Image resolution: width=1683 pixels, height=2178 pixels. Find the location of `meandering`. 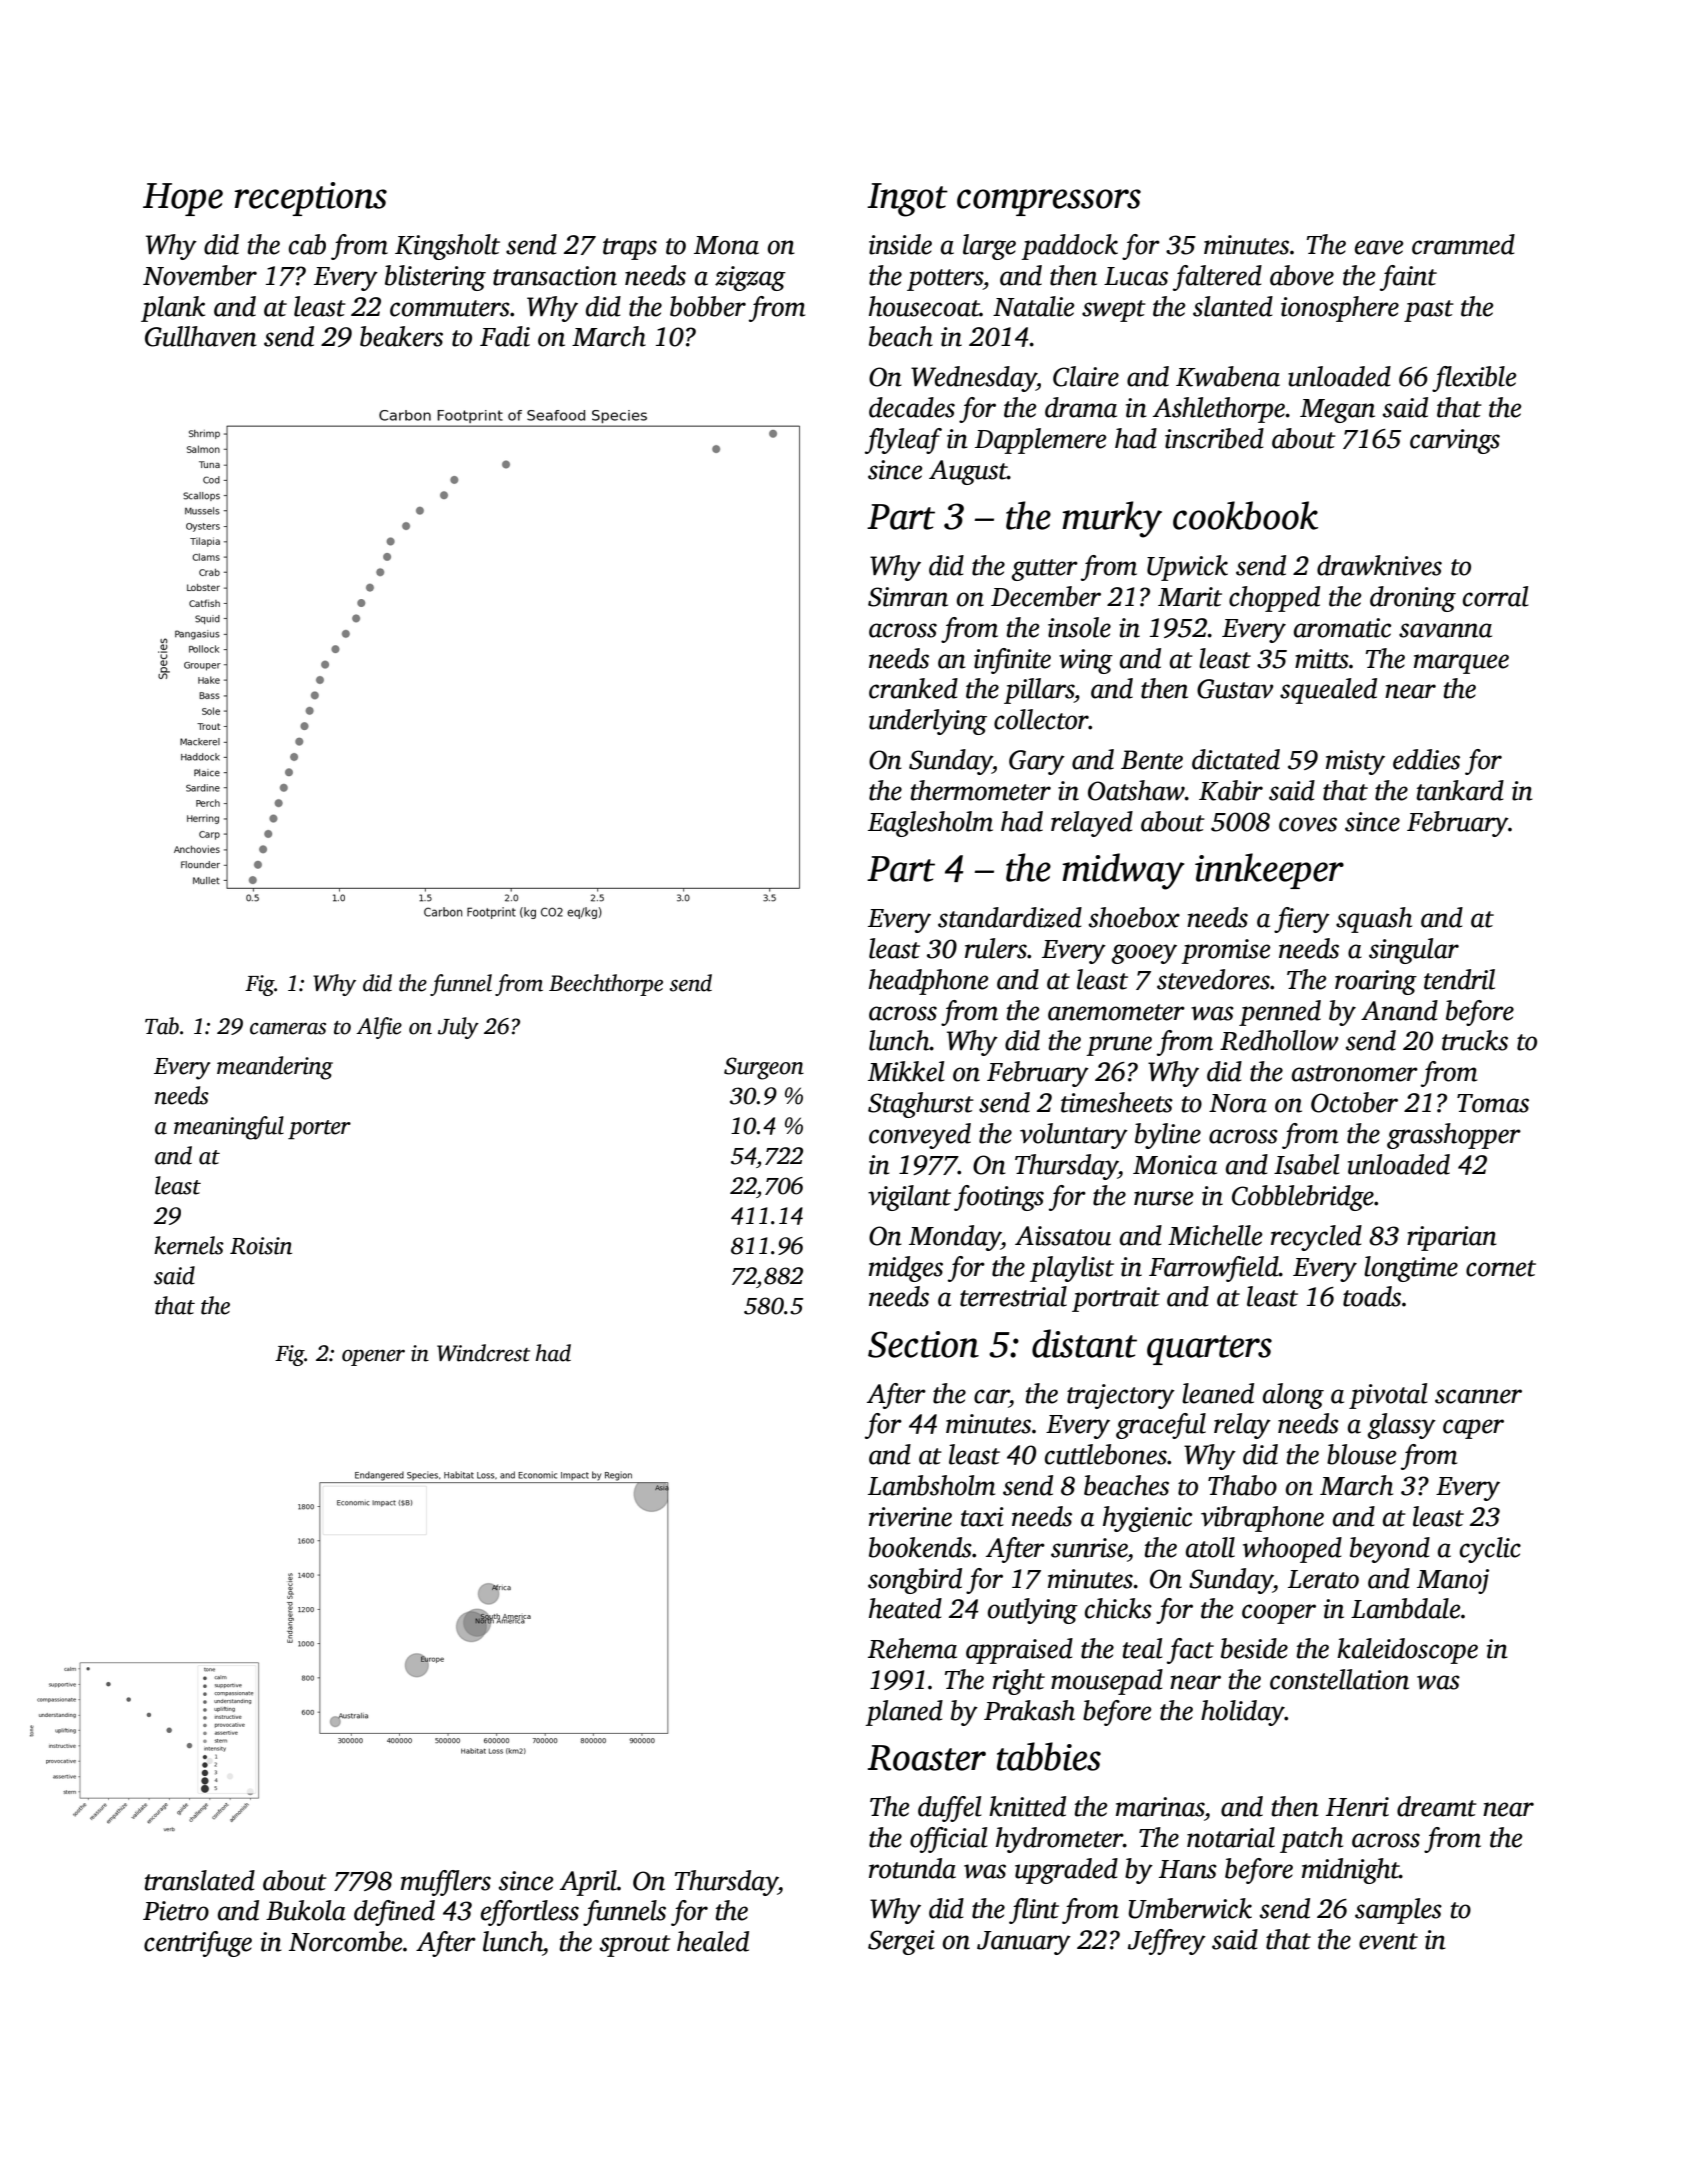

meandering is located at coordinates (275, 1068).
